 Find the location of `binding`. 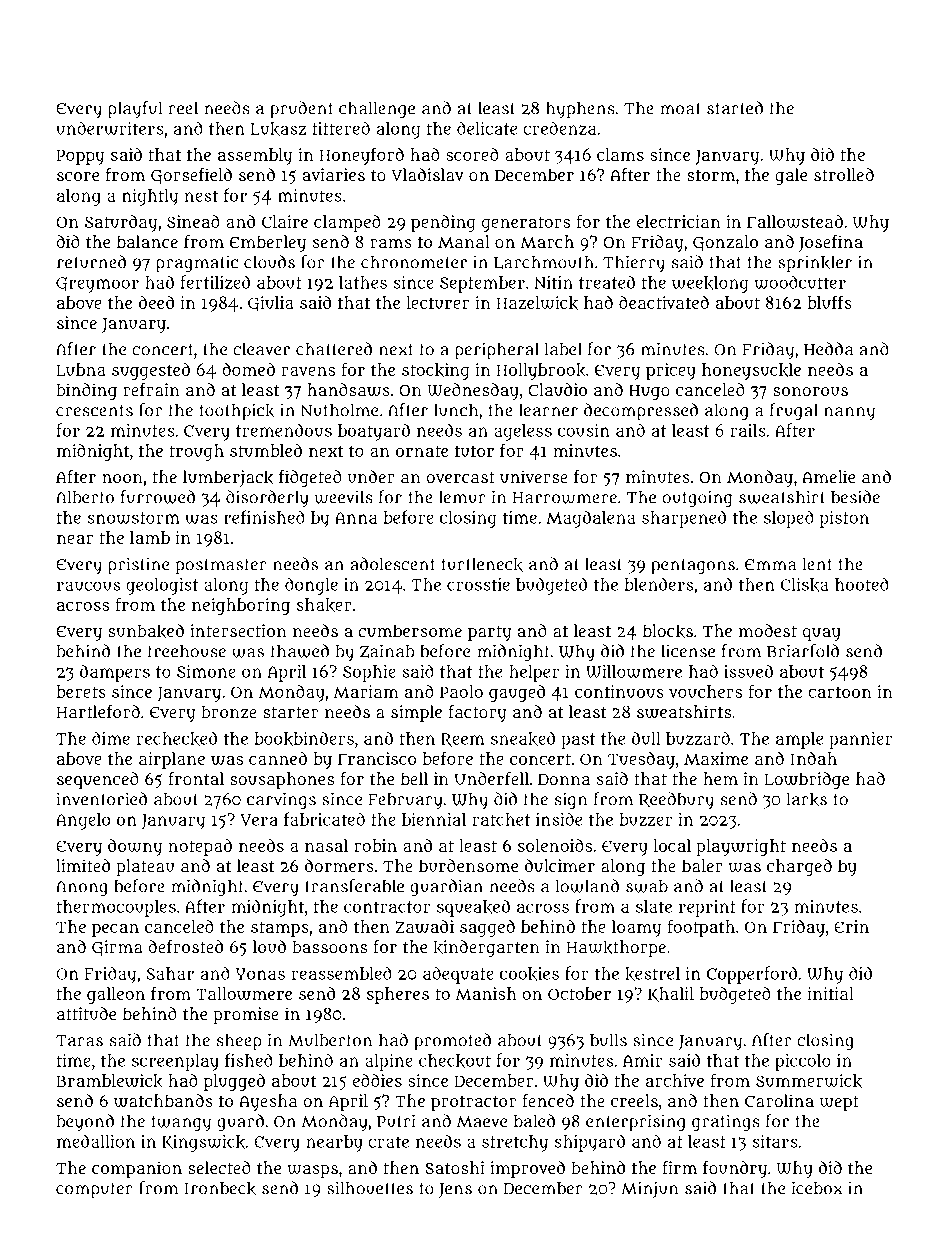

binding is located at coordinates (86, 391).
